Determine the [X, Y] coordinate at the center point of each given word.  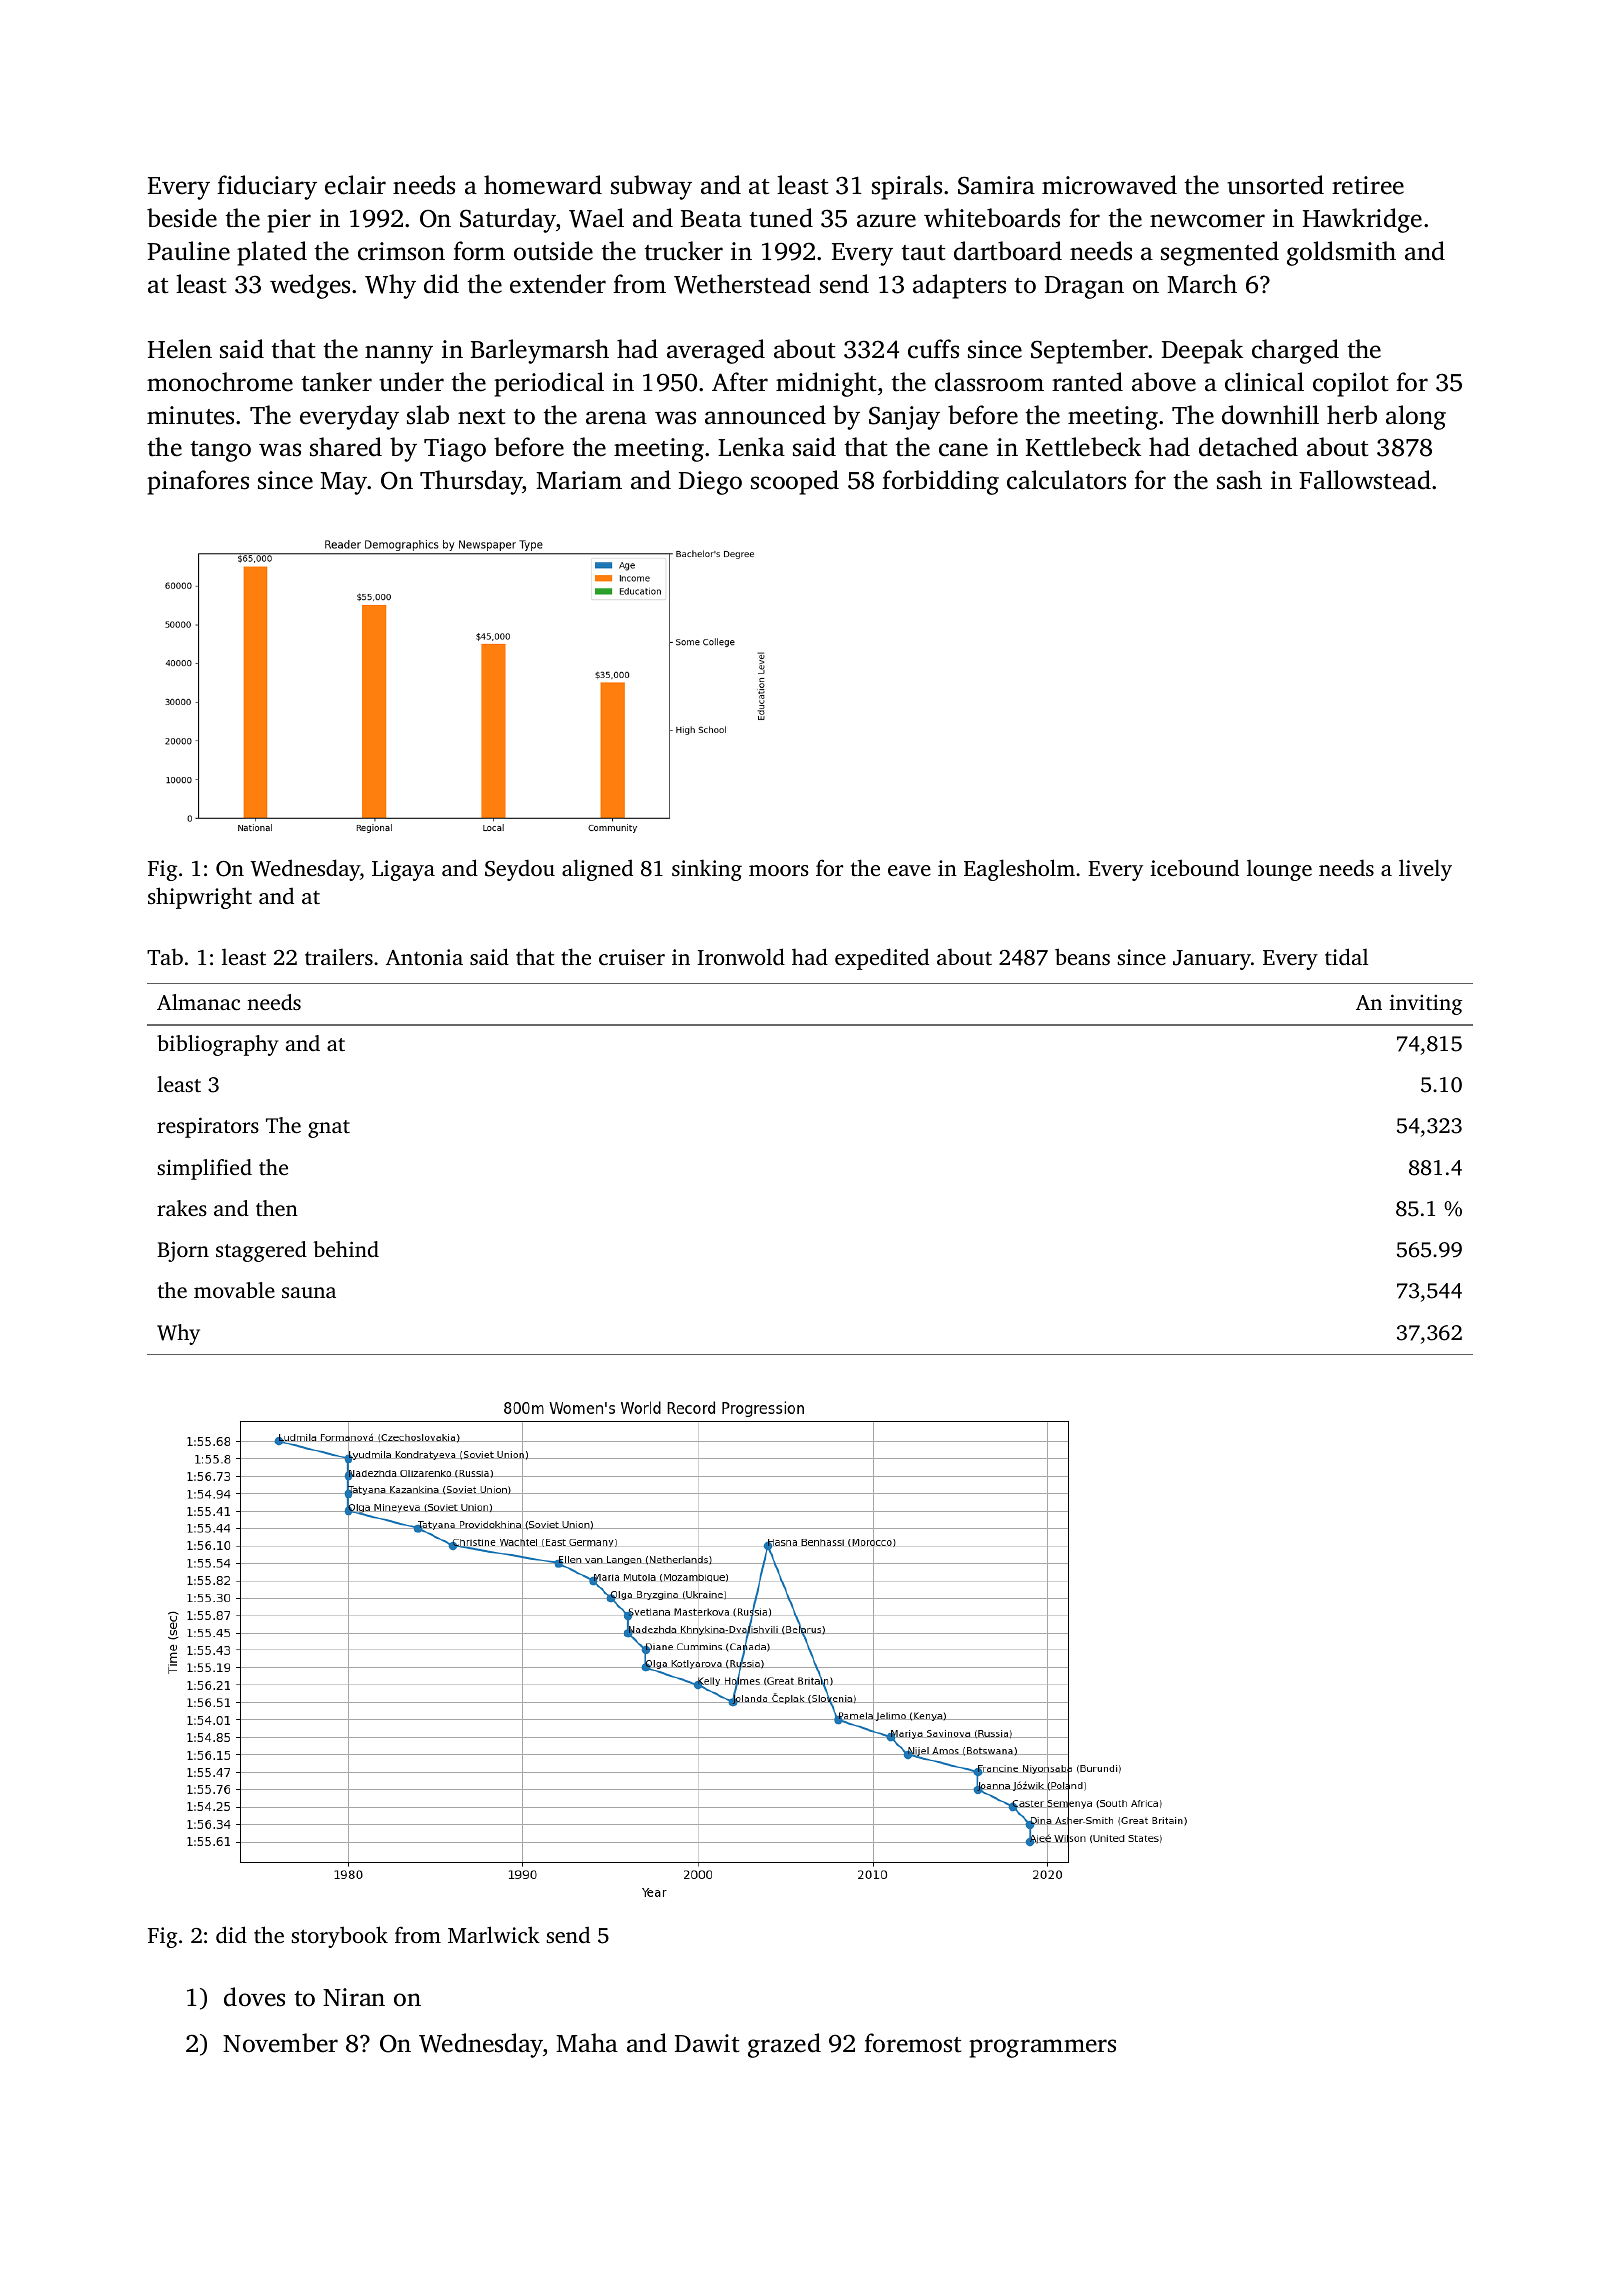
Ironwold [741, 956]
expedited [882, 959]
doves [254, 1997]
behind [346, 1249]
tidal [1346, 956]
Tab [165, 956]
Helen [180, 349]
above [1164, 382]
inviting [1426, 1004]
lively [1425, 870]
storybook [339, 1937]
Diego [710, 483]
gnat [329, 1129]
